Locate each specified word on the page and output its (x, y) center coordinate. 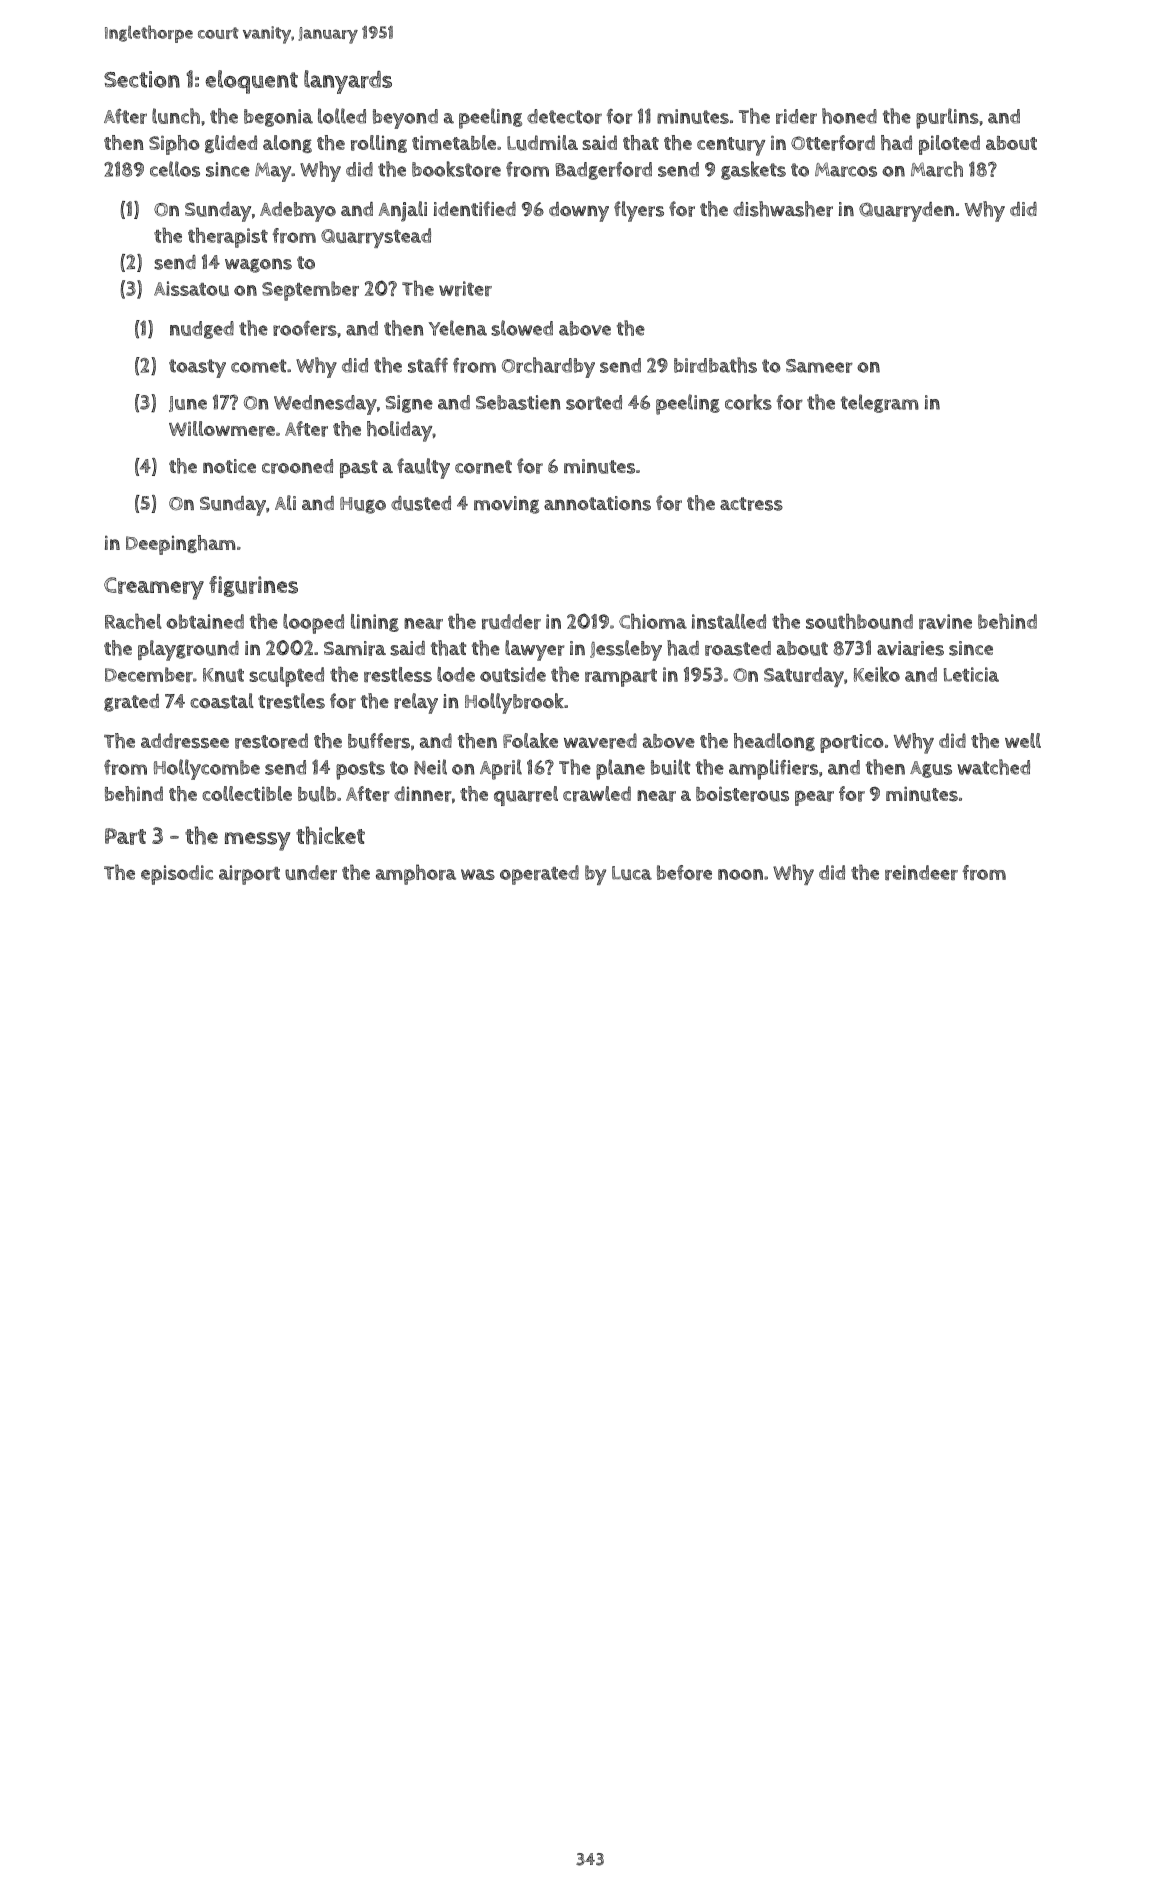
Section (142, 79)
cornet (483, 467)
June (188, 404)
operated (539, 875)
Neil (430, 767)
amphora (416, 874)
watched (993, 767)
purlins (947, 118)
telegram (880, 403)
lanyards (348, 82)
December (149, 674)
